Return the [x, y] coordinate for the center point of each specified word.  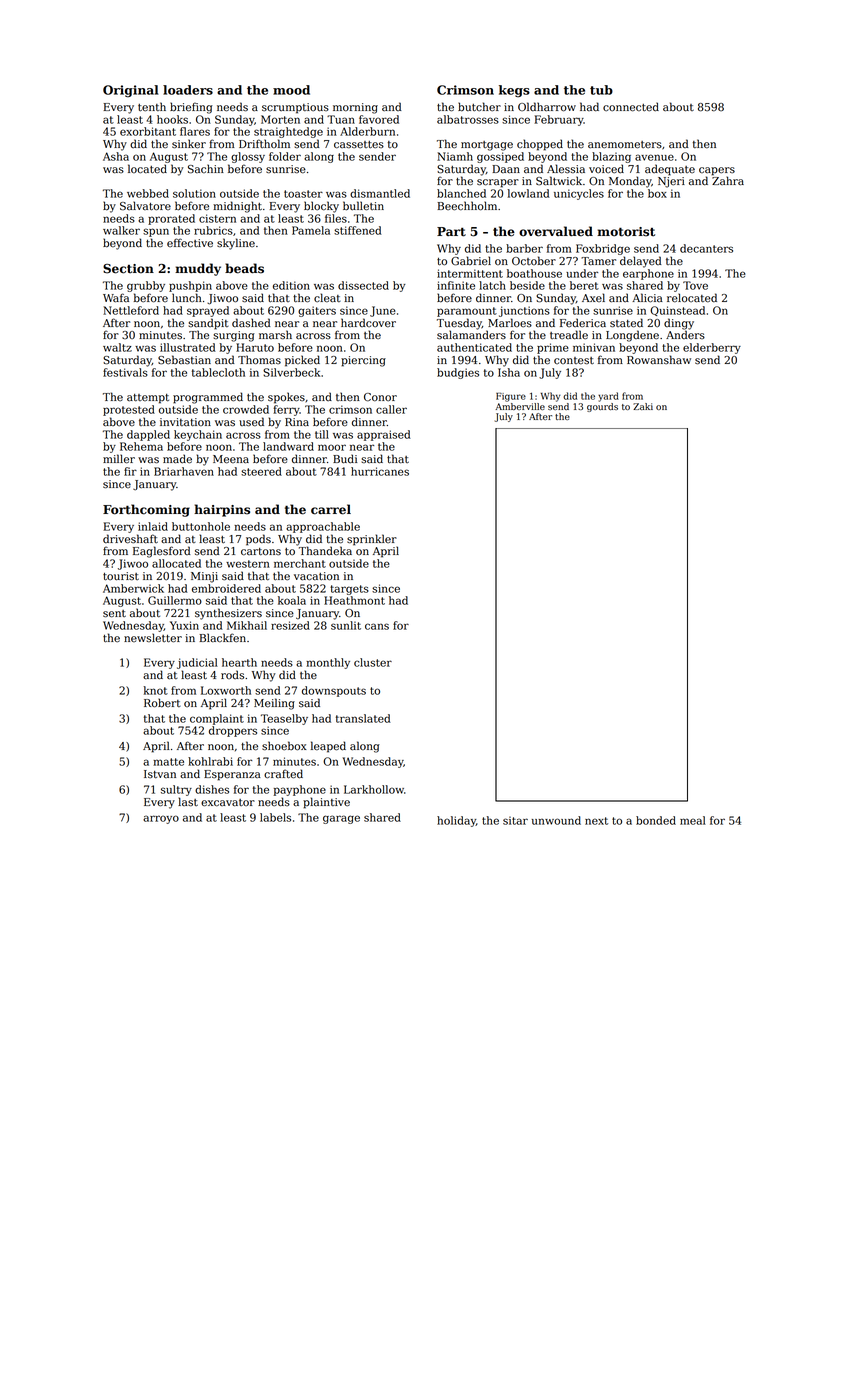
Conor [380, 397]
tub [601, 90]
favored [379, 119]
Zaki [643, 406]
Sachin [206, 169]
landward [288, 446]
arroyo [161, 819]
